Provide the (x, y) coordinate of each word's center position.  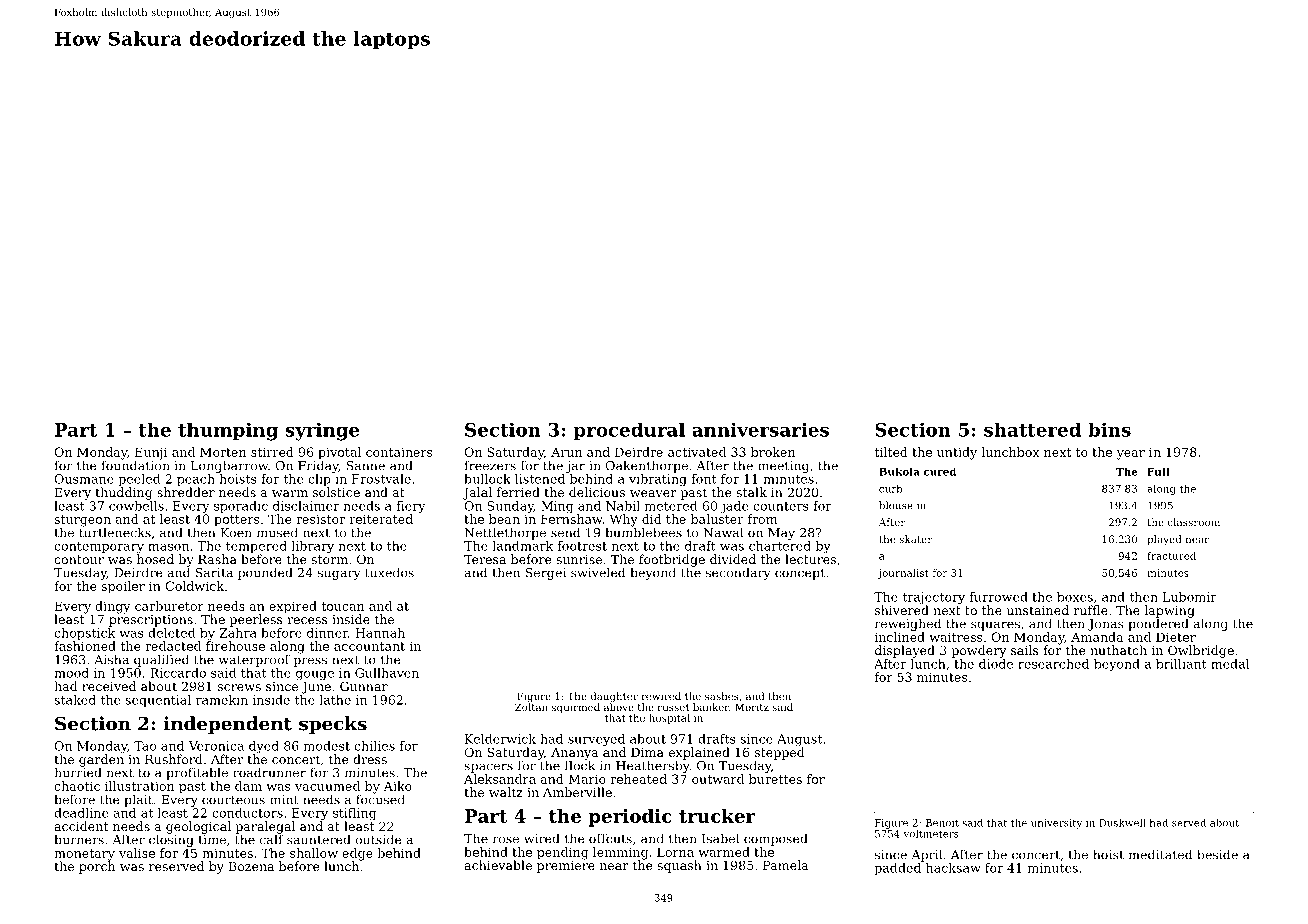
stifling (355, 814)
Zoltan (531, 707)
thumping (228, 431)
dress (370, 759)
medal (1230, 664)
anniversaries (760, 429)
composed (776, 839)
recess (307, 620)
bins (1109, 429)
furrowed (999, 597)
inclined (900, 637)
